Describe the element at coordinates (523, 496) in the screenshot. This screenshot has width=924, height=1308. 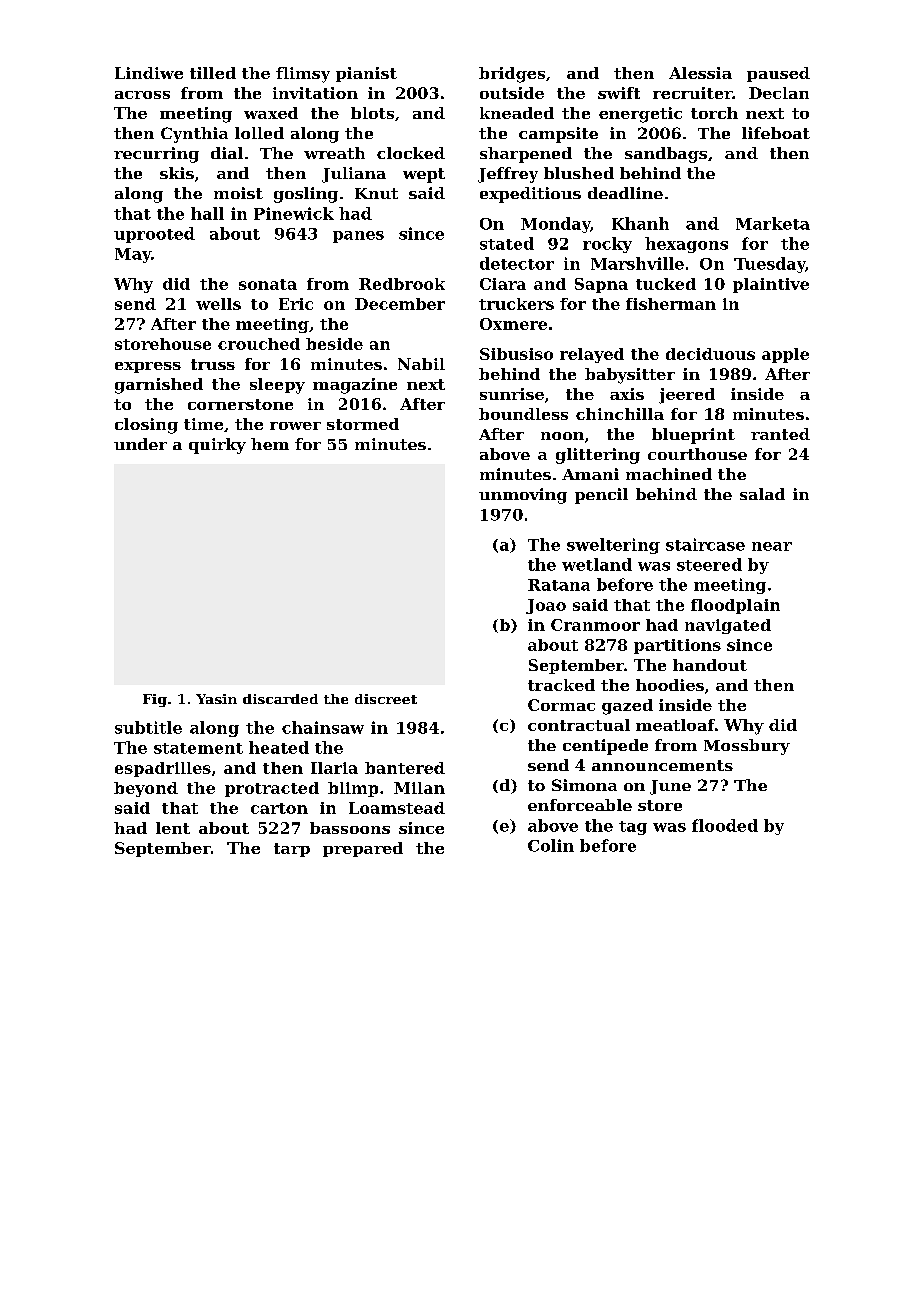
I see `unmoving` at that location.
